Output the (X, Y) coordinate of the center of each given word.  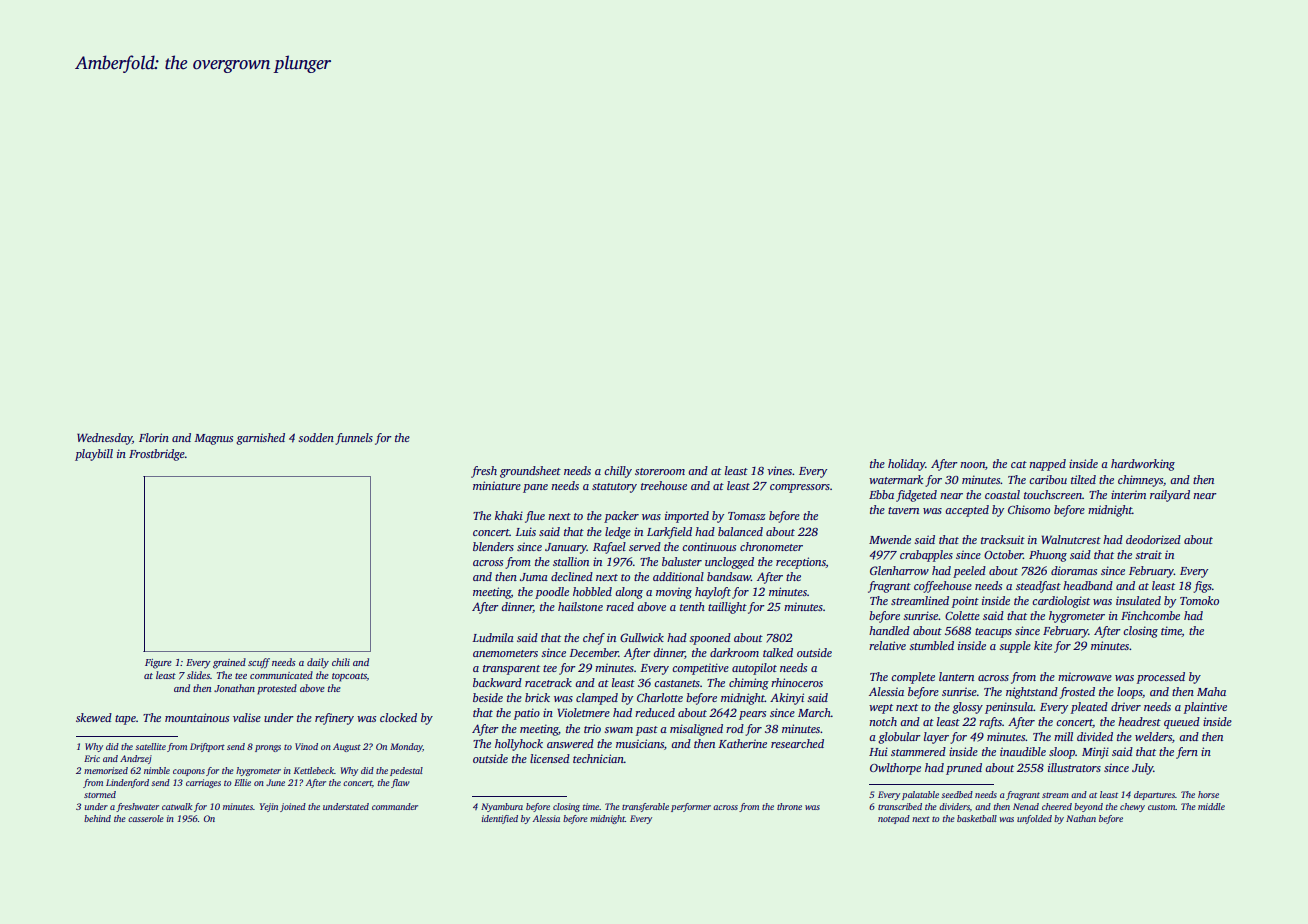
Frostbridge (157, 455)
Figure (158, 664)
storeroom (660, 471)
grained (229, 663)
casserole (146, 818)
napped (1047, 465)
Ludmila (493, 637)
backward (497, 682)
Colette (962, 615)
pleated (1089, 708)
